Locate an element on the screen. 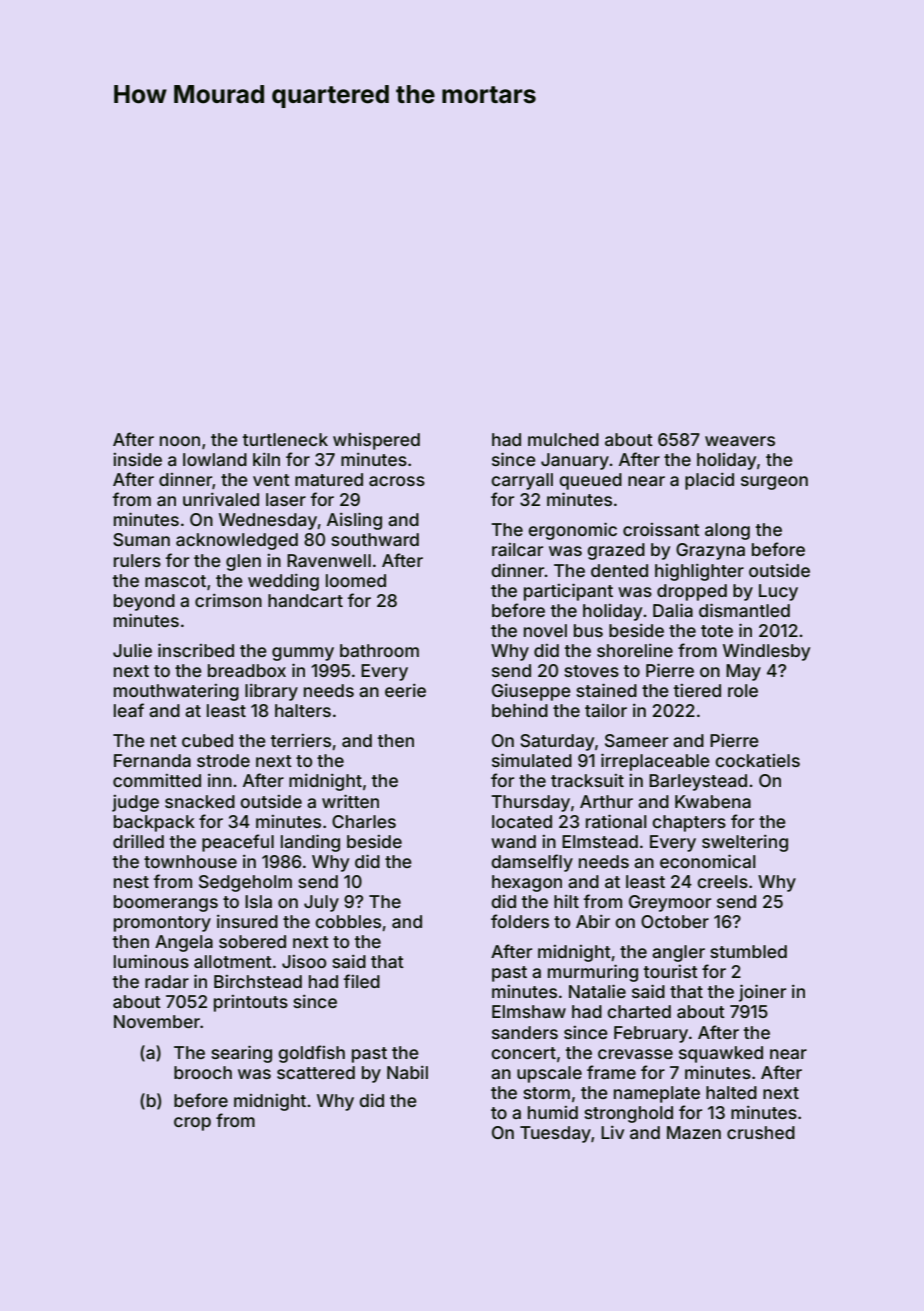 This screenshot has width=924, height=1311. Nabil is located at coordinates (407, 1072).
